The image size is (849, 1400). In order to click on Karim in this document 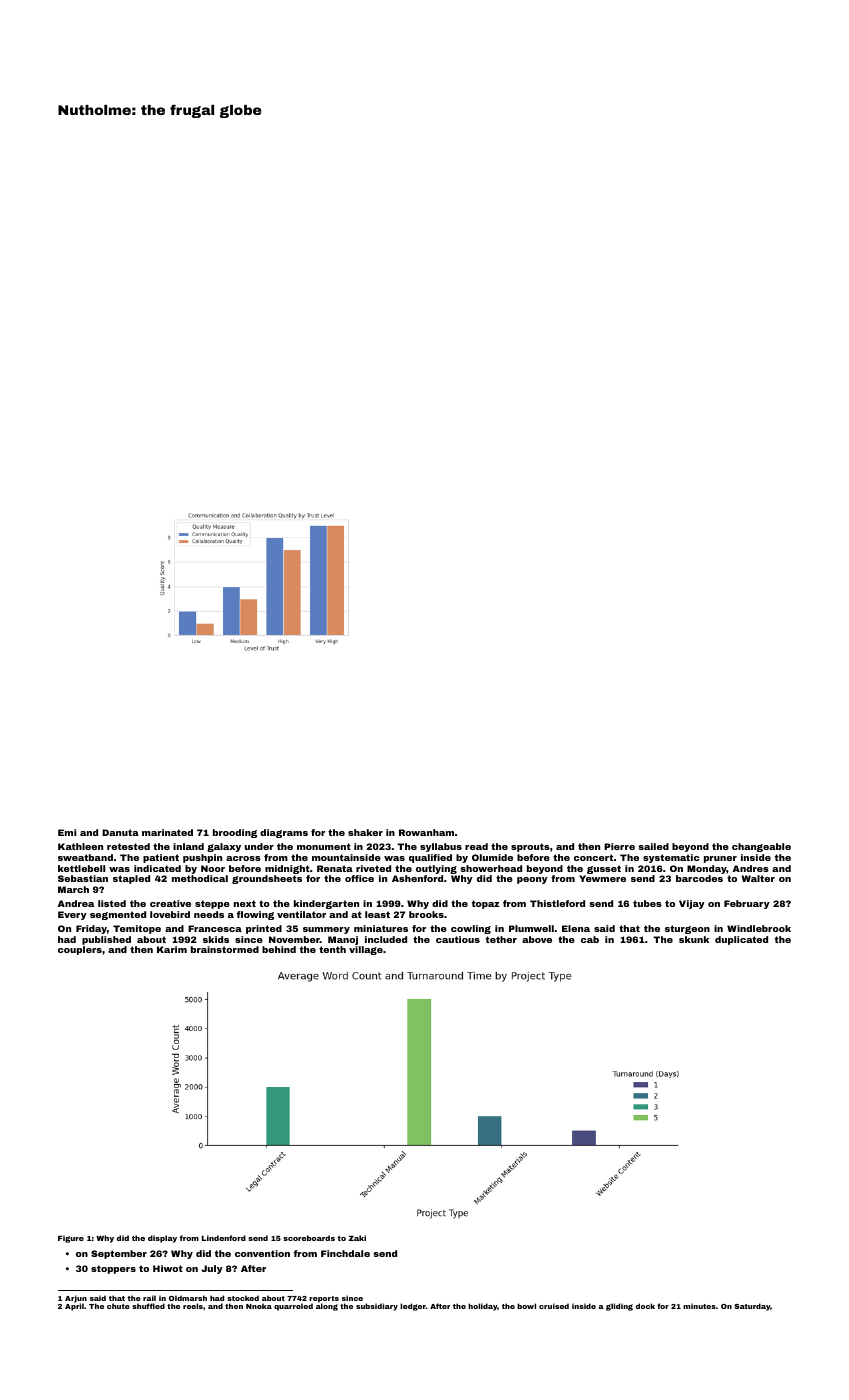, I will do `click(172, 949)`.
